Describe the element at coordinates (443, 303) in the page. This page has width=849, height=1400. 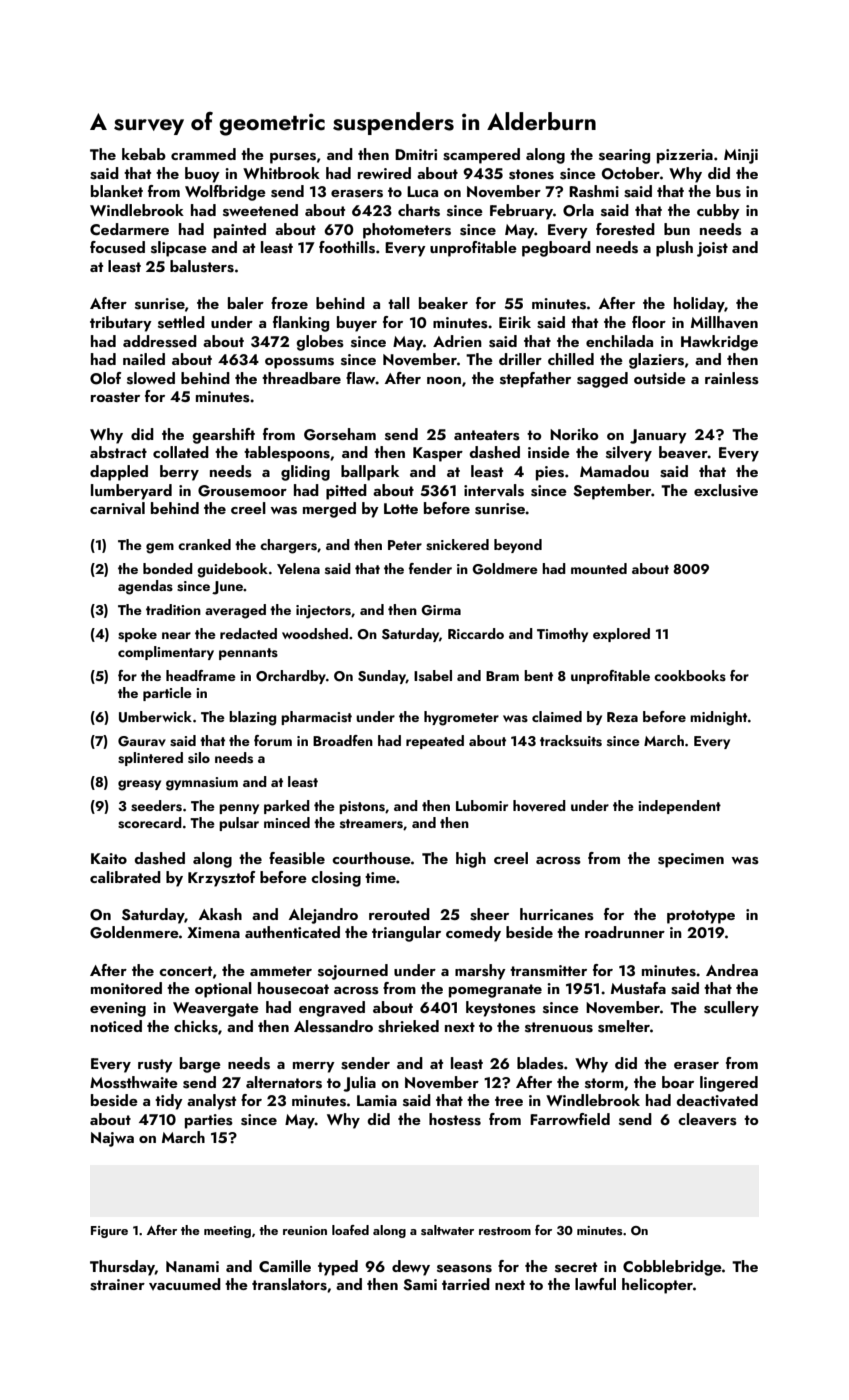
I see `beaker` at that location.
